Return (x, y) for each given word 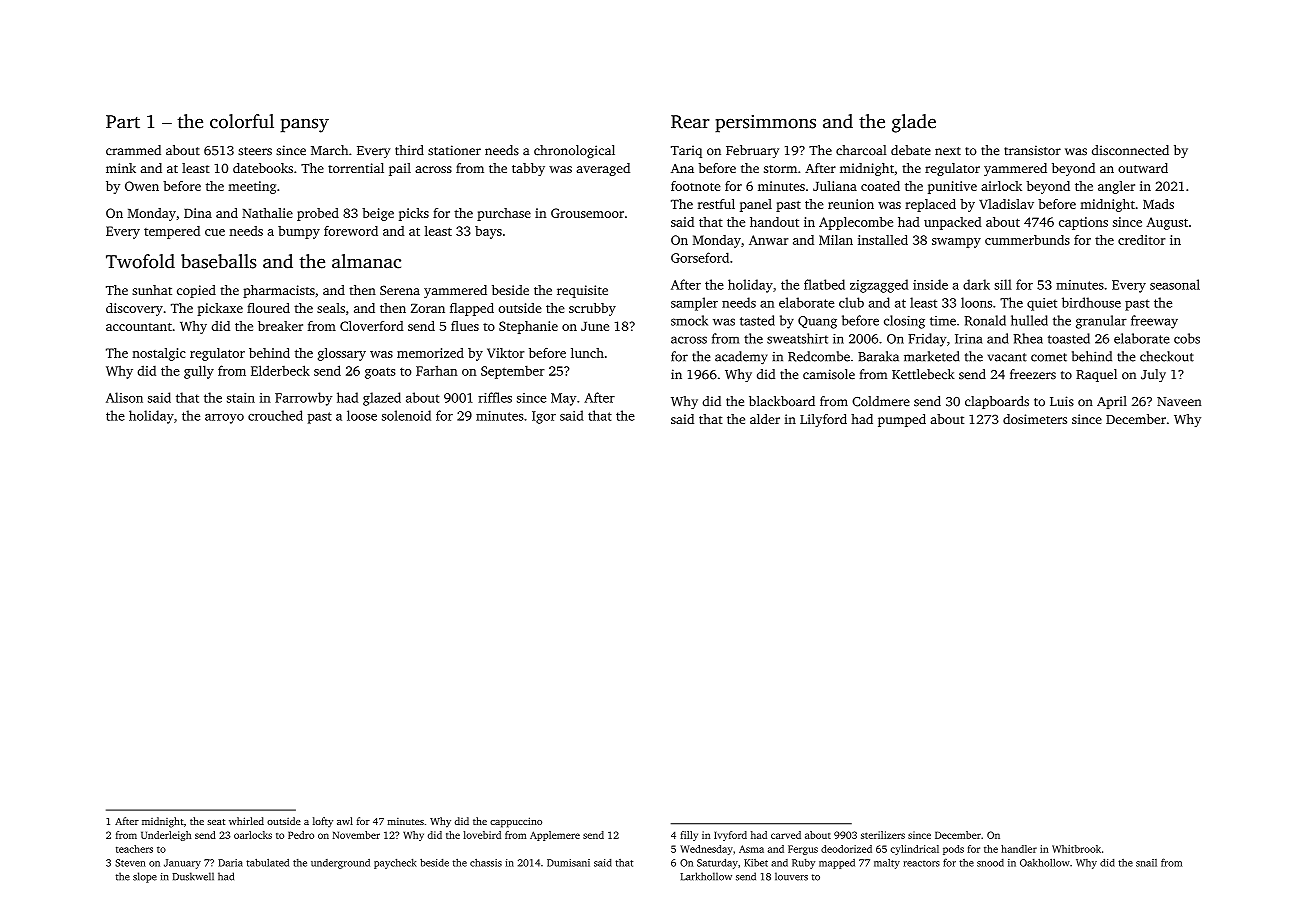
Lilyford (823, 420)
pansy (305, 125)
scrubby (592, 309)
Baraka (878, 356)
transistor (1032, 150)
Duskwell (193, 876)
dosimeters (1035, 419)
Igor (544, 417)
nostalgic (159, 354)
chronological (574, 151)
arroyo (224, 419)
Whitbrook (1076, 849)
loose (362, 415)
